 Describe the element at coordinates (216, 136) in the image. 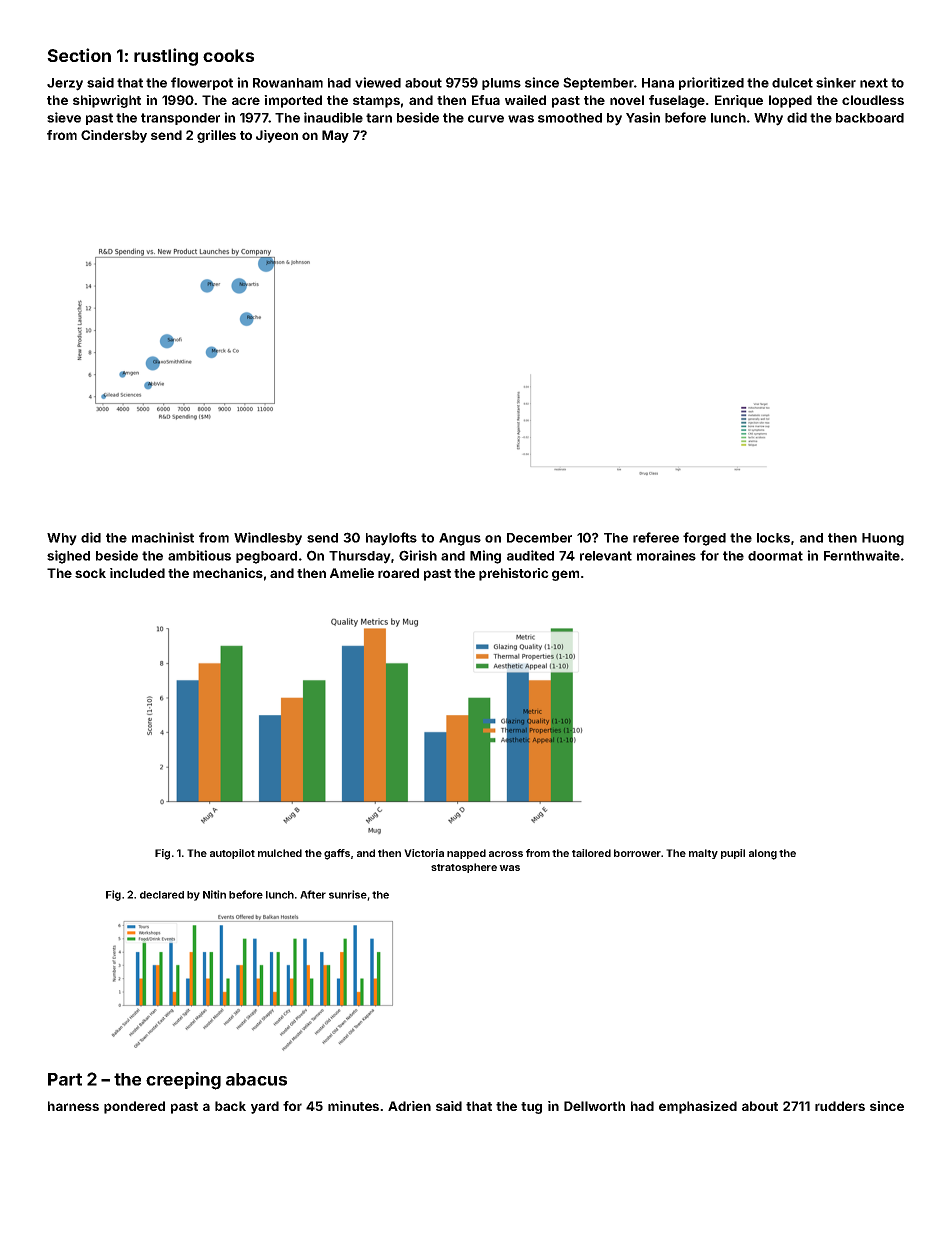

I see `grilles` at that location.
